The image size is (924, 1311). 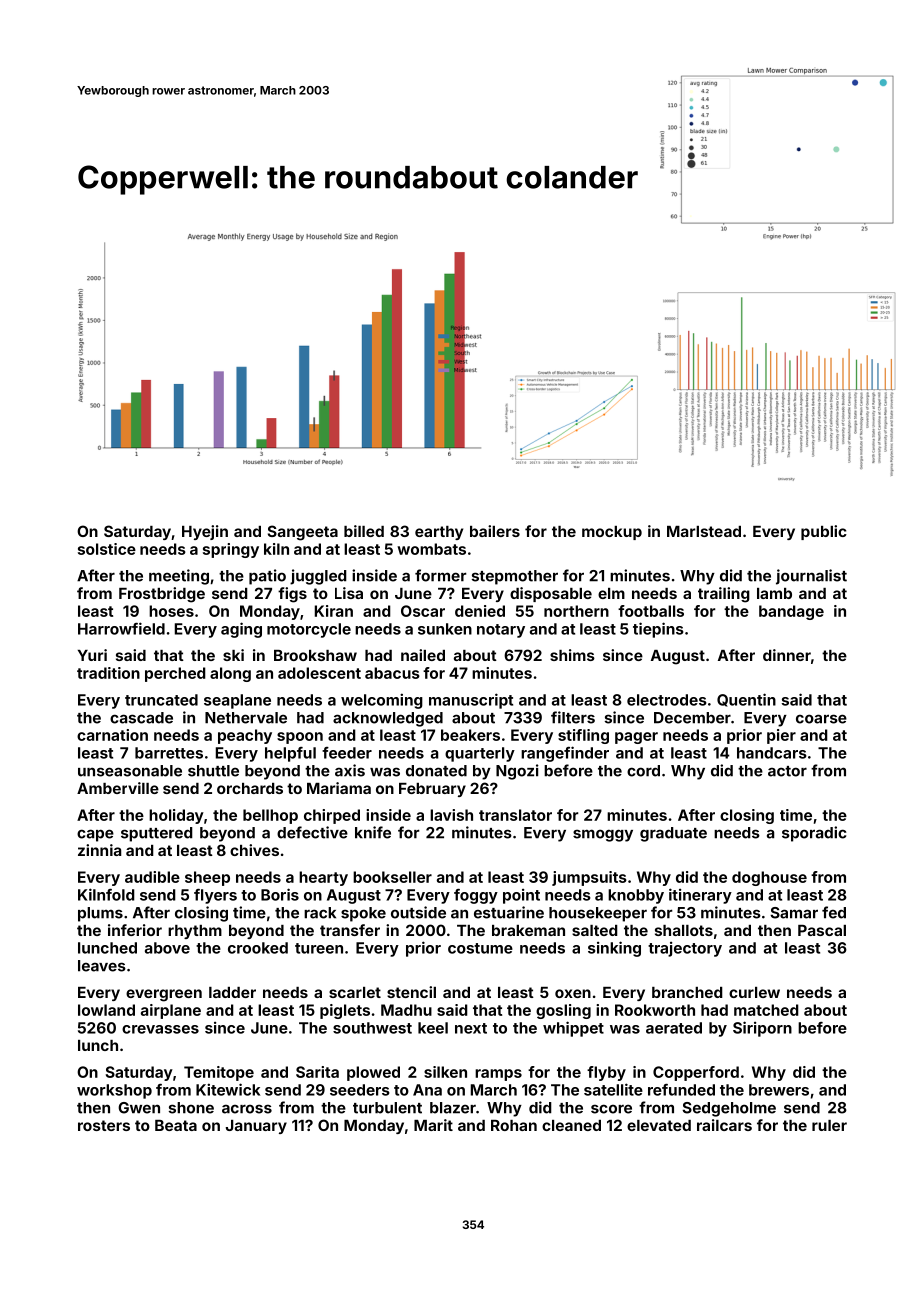 I want to click on Hyejin, so click(x=205, y=532).
